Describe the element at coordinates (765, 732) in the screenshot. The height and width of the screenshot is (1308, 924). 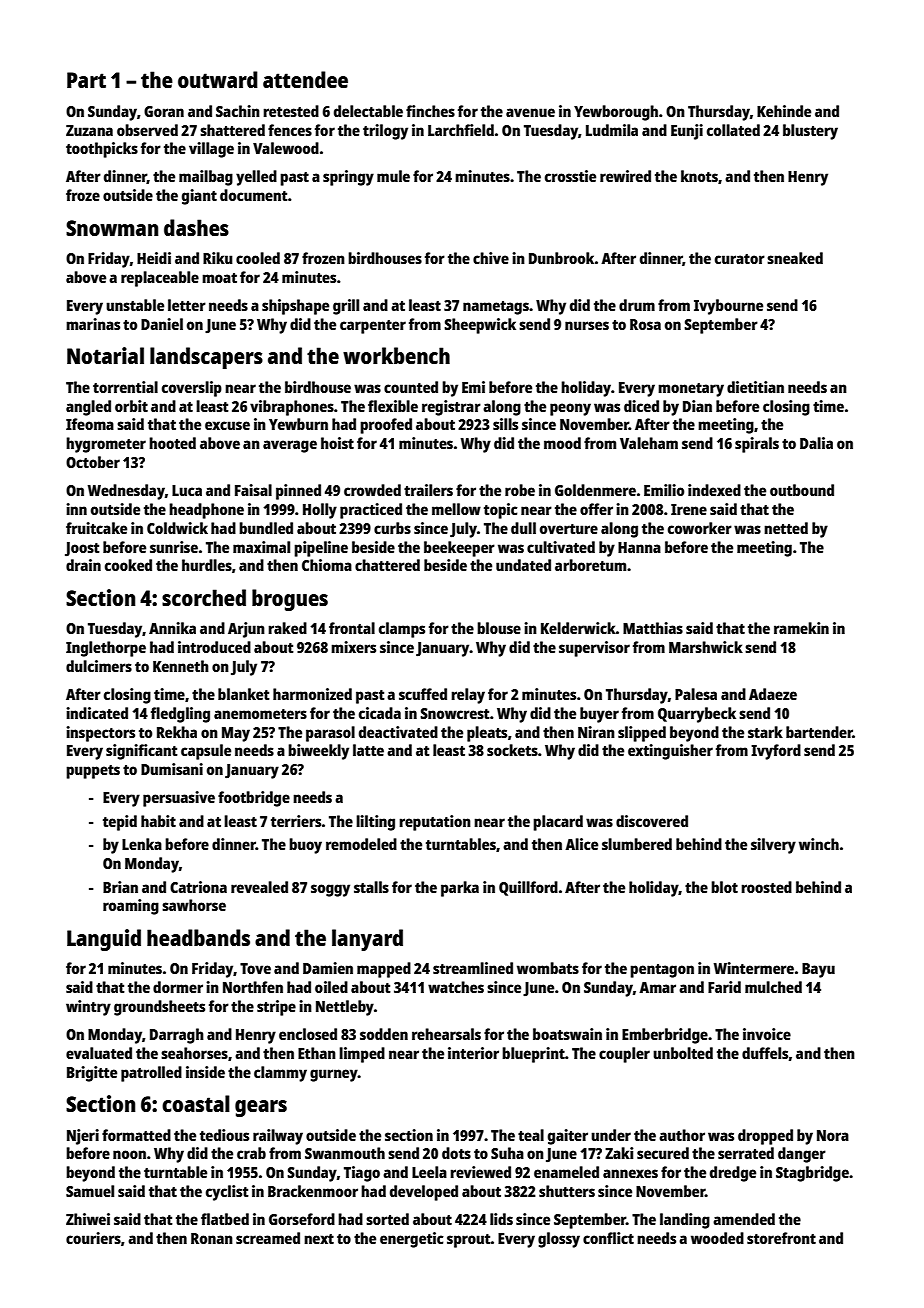
I see `stark` at that location.
